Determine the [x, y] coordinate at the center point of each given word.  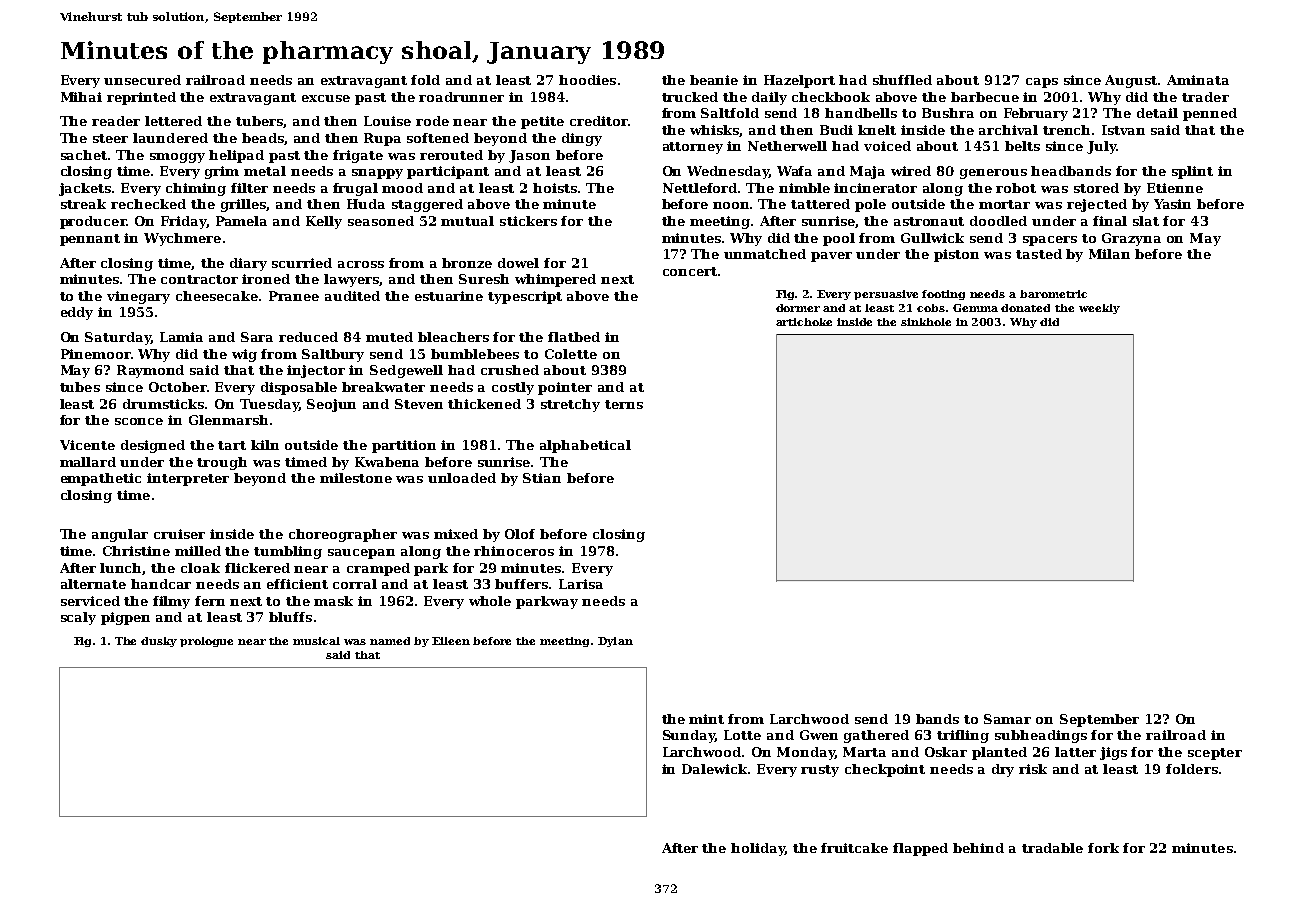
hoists [555, 188]
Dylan [615, 642]
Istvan [1123, 130]
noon [732, 205]
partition [404, 446]
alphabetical [585, 446]
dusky [159, 642]
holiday [758, 849]
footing [943, 295]
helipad [236, 156]
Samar [1007, 719]
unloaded [462, 478]
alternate [93, 584]
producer [93, 222]
